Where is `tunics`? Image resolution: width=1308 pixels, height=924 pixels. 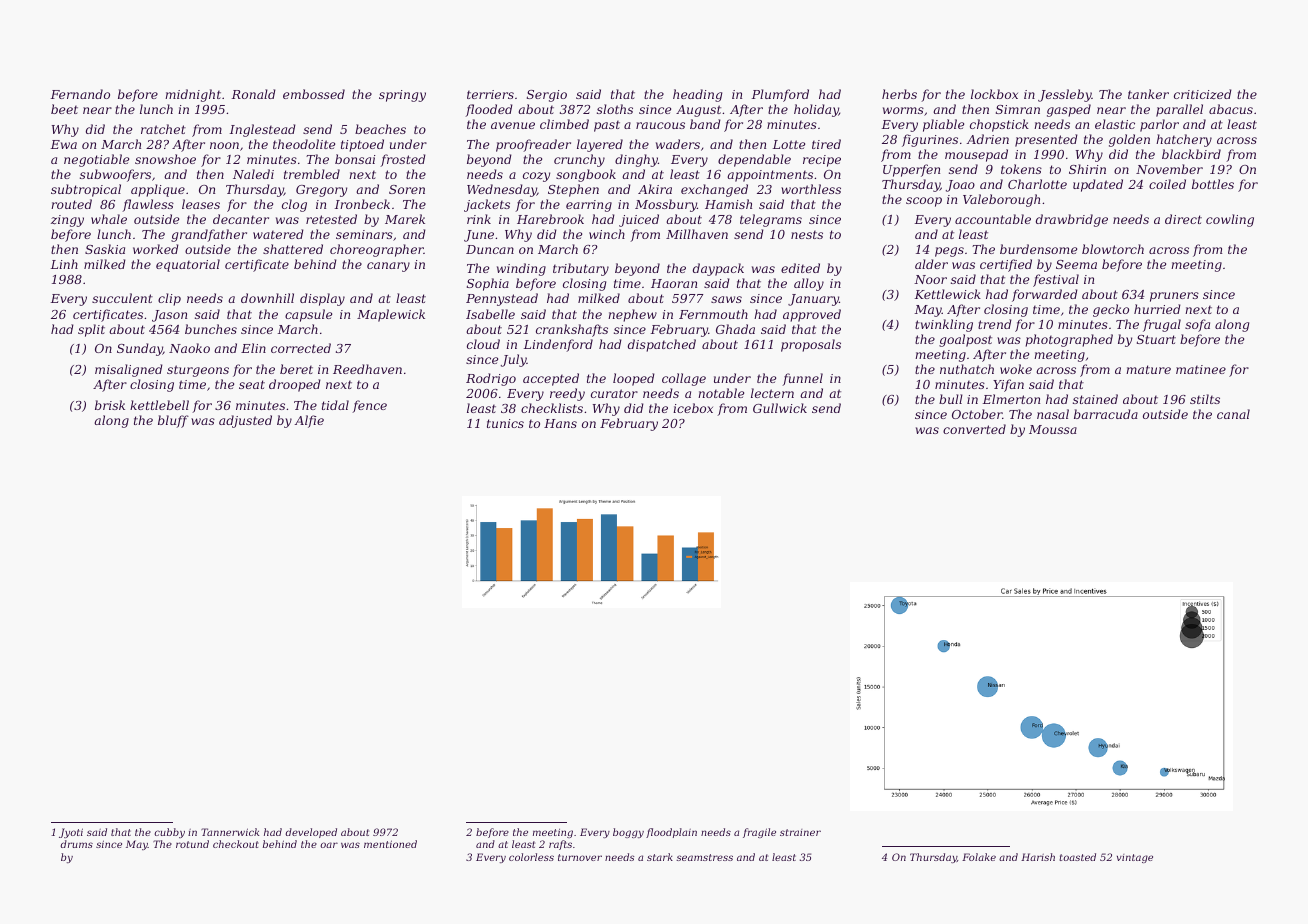 tunics is located at coordinates (505, 423).
